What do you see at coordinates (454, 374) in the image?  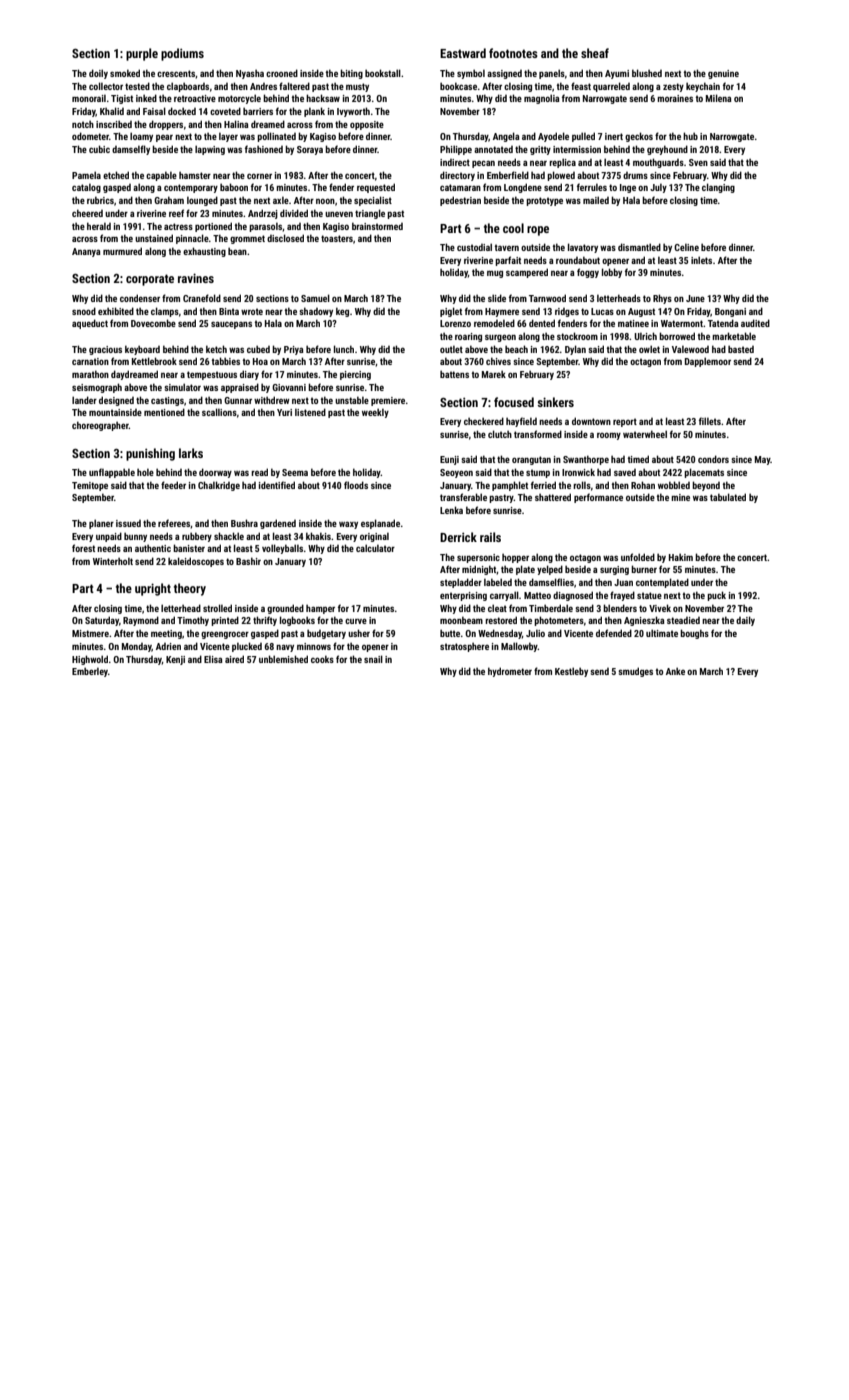 I see `battens` at bounding box center [454, 374].
